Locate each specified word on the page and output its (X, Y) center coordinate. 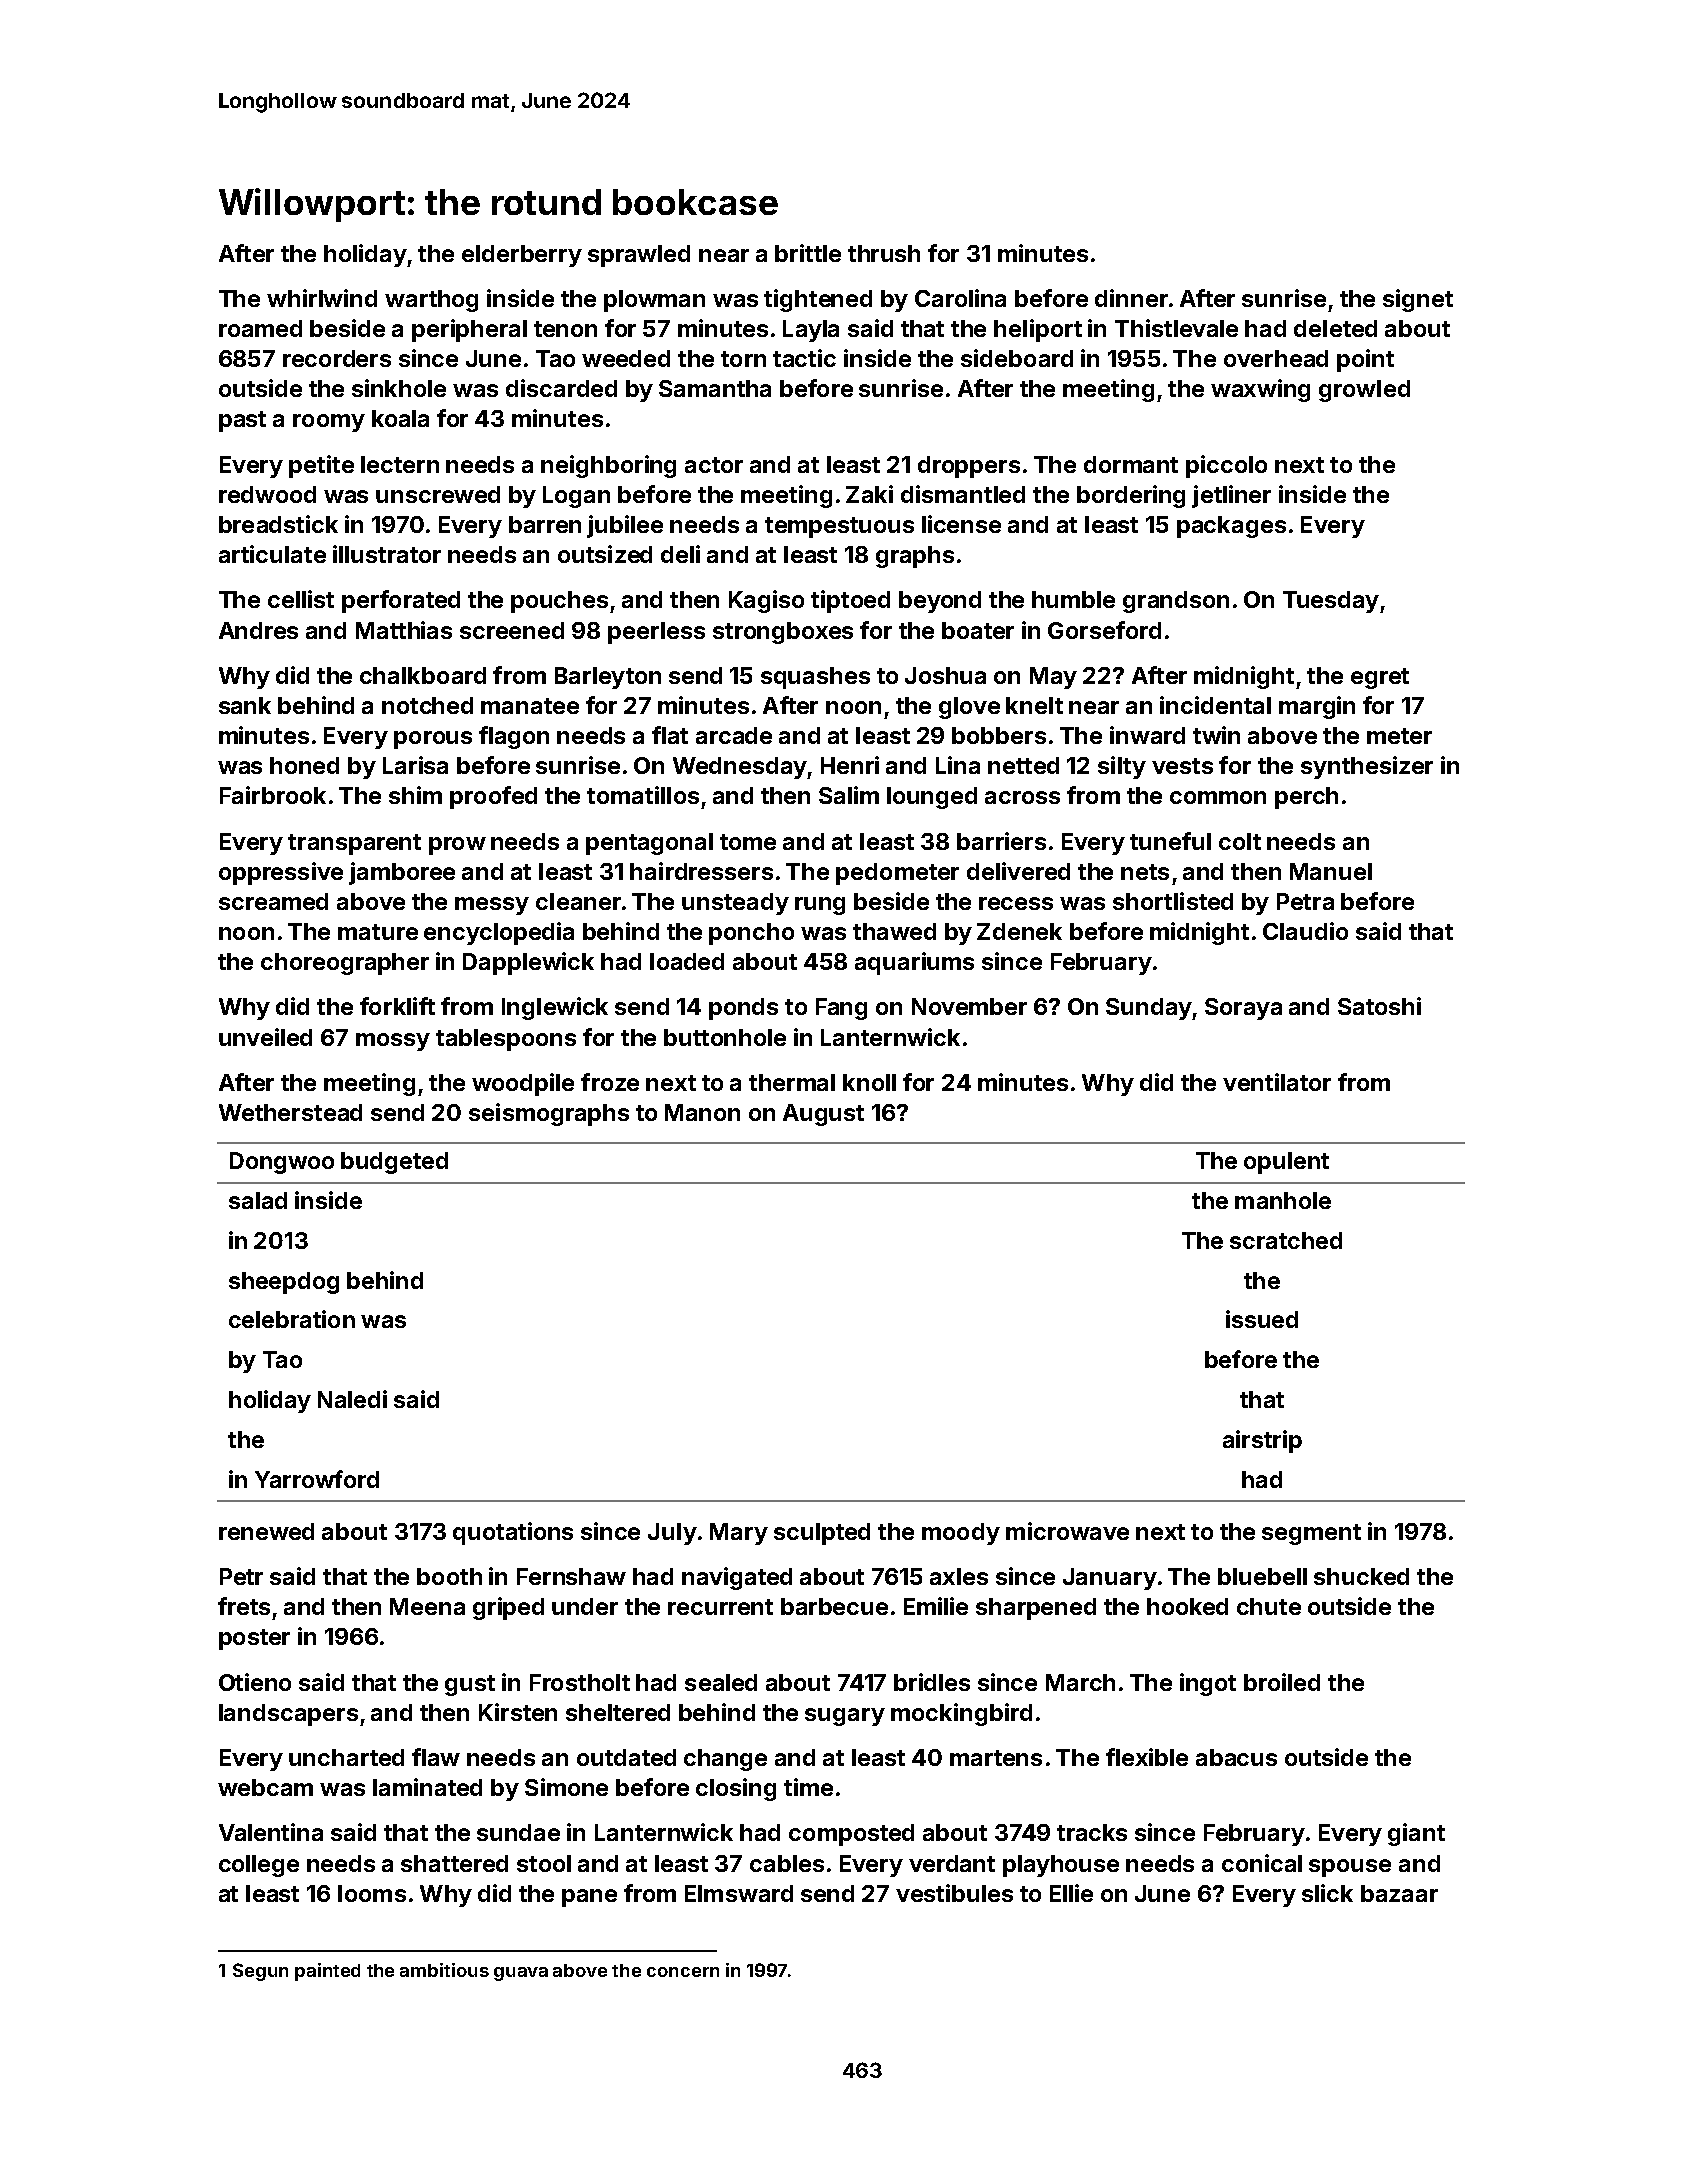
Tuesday (1331, 602)
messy (492, 906)
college (259, 1866)
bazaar (1399, 1893)
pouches (559, 602)
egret (1380, 678)
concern (683, 1972)
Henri (850, 765)
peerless (656, 633)
